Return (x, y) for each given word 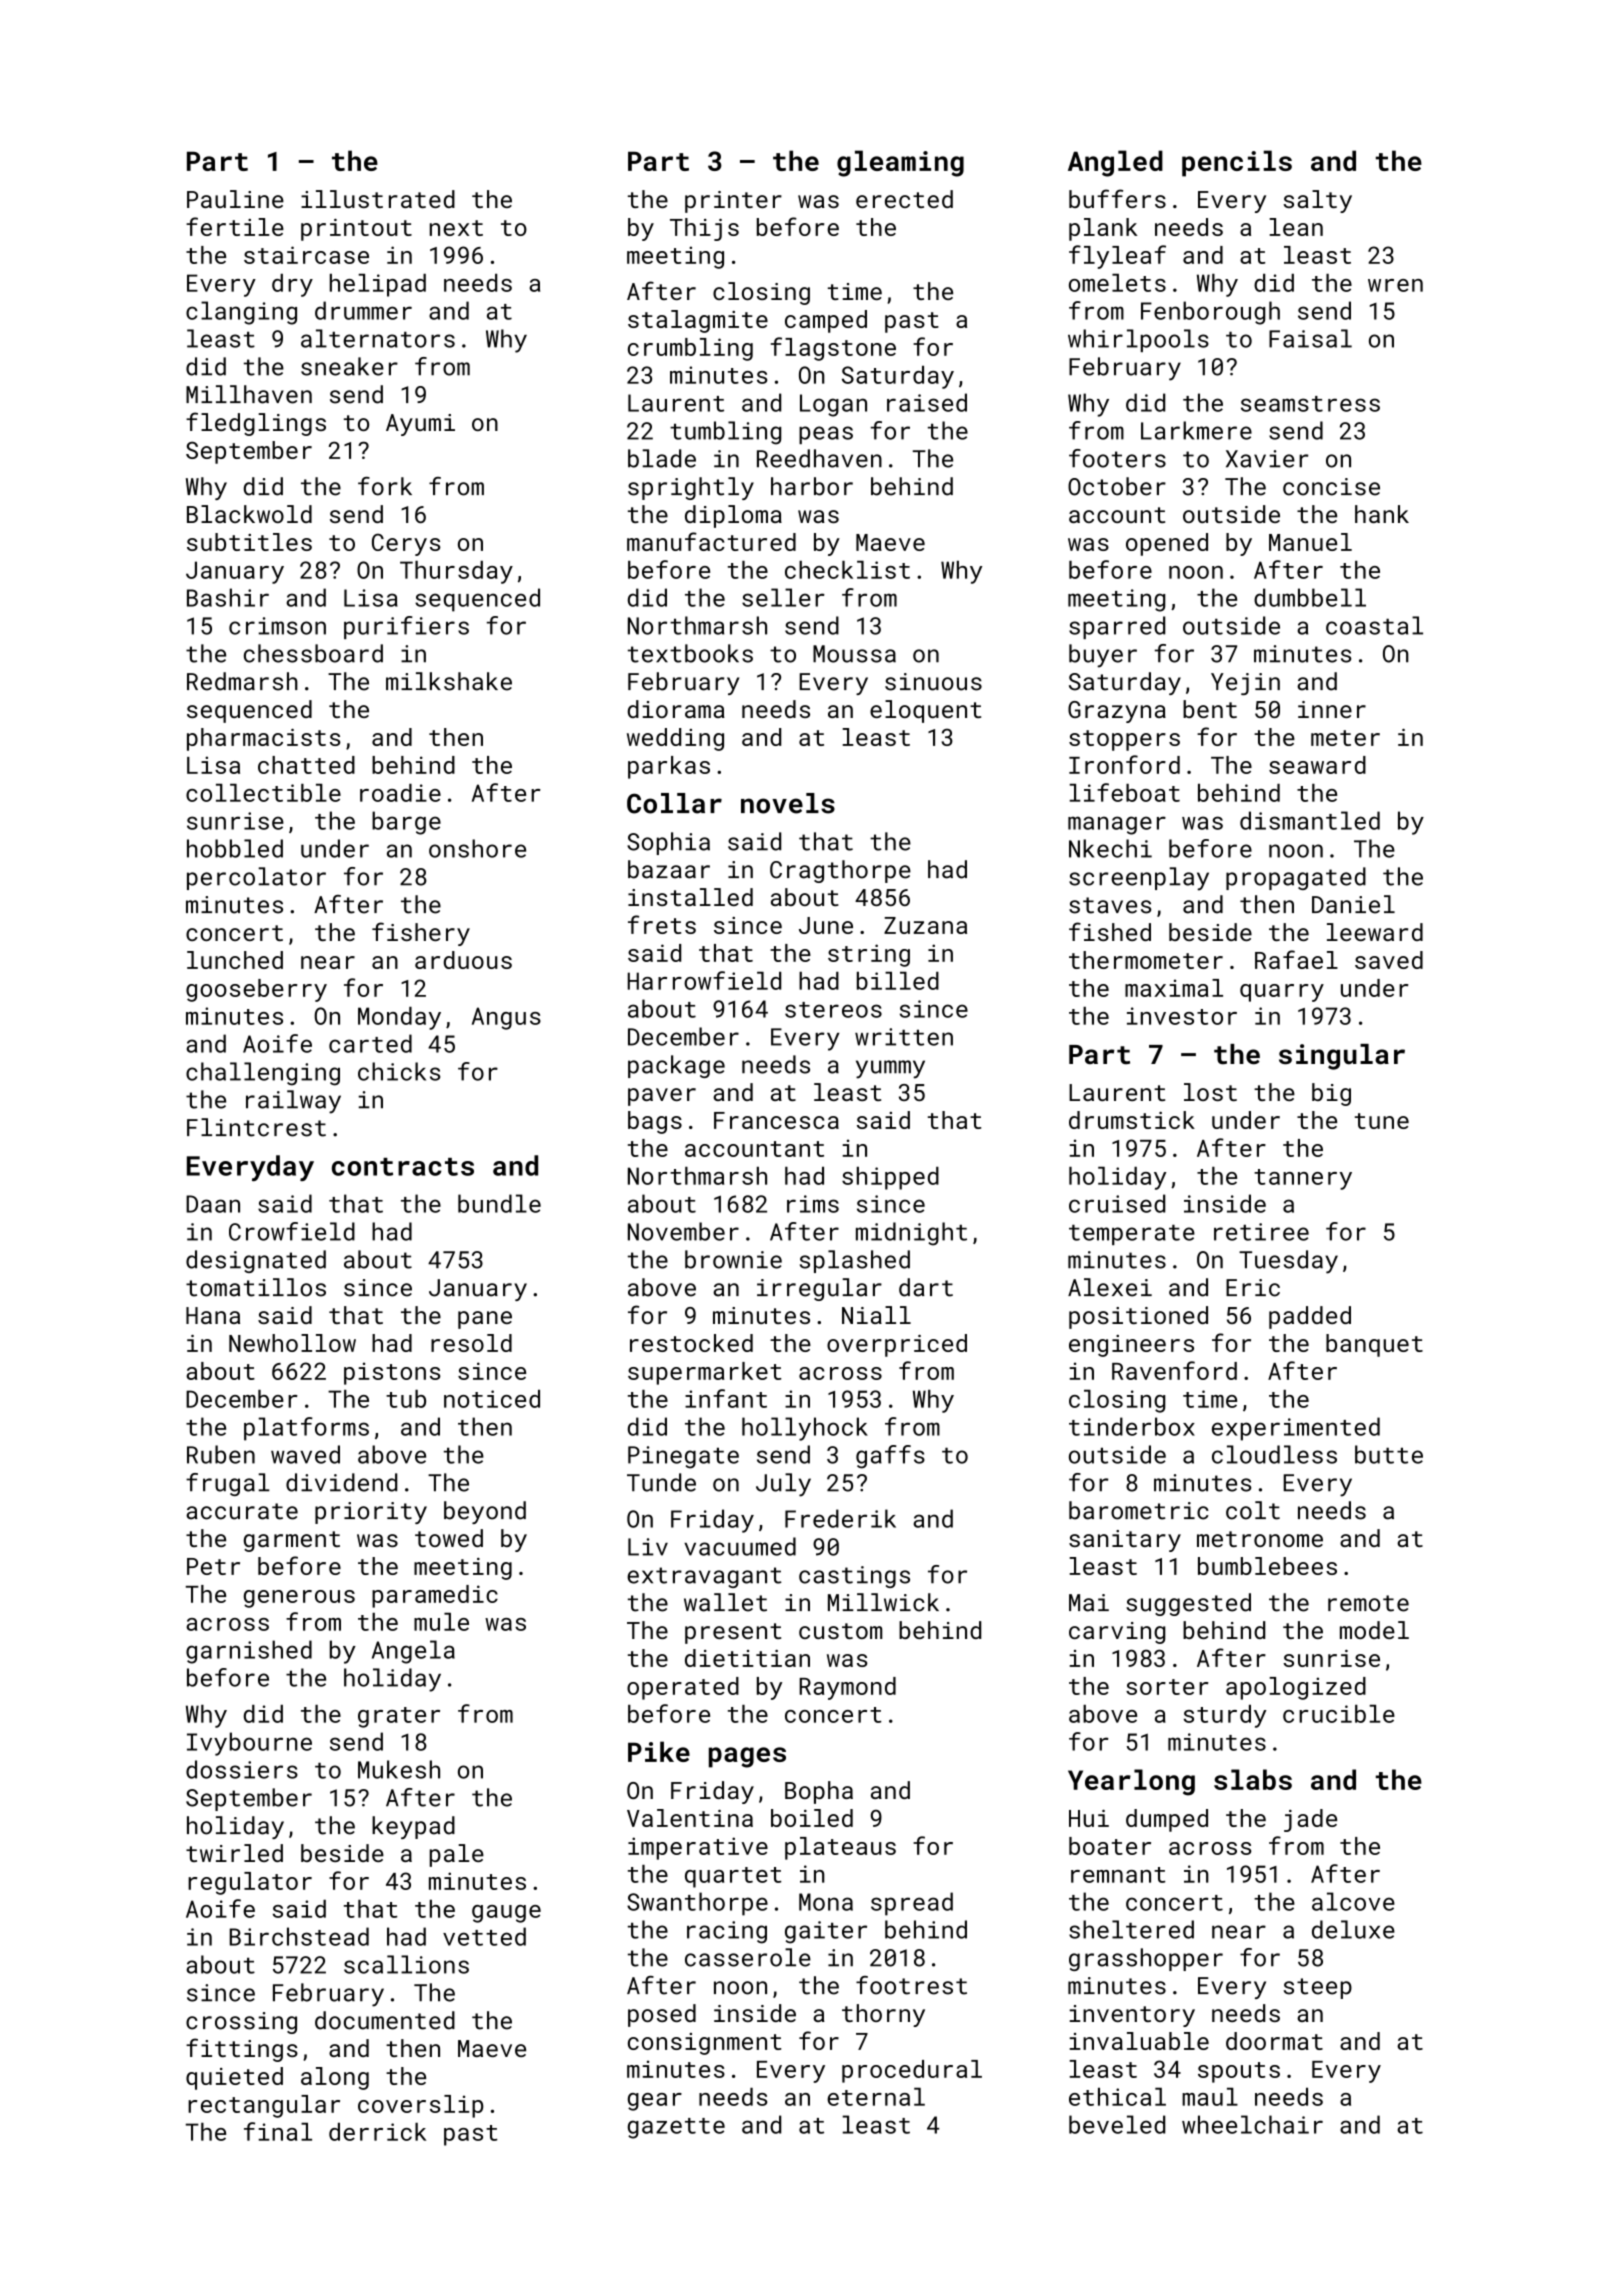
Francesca (776, 1120)
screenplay (1139, 879)
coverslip (421, 2106)
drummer (363, 310)
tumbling (725, 433)
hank (1382, 514)
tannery (1303, 1179)
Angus (506, 1018)
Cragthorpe (840, 871)
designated (256, 1261)
